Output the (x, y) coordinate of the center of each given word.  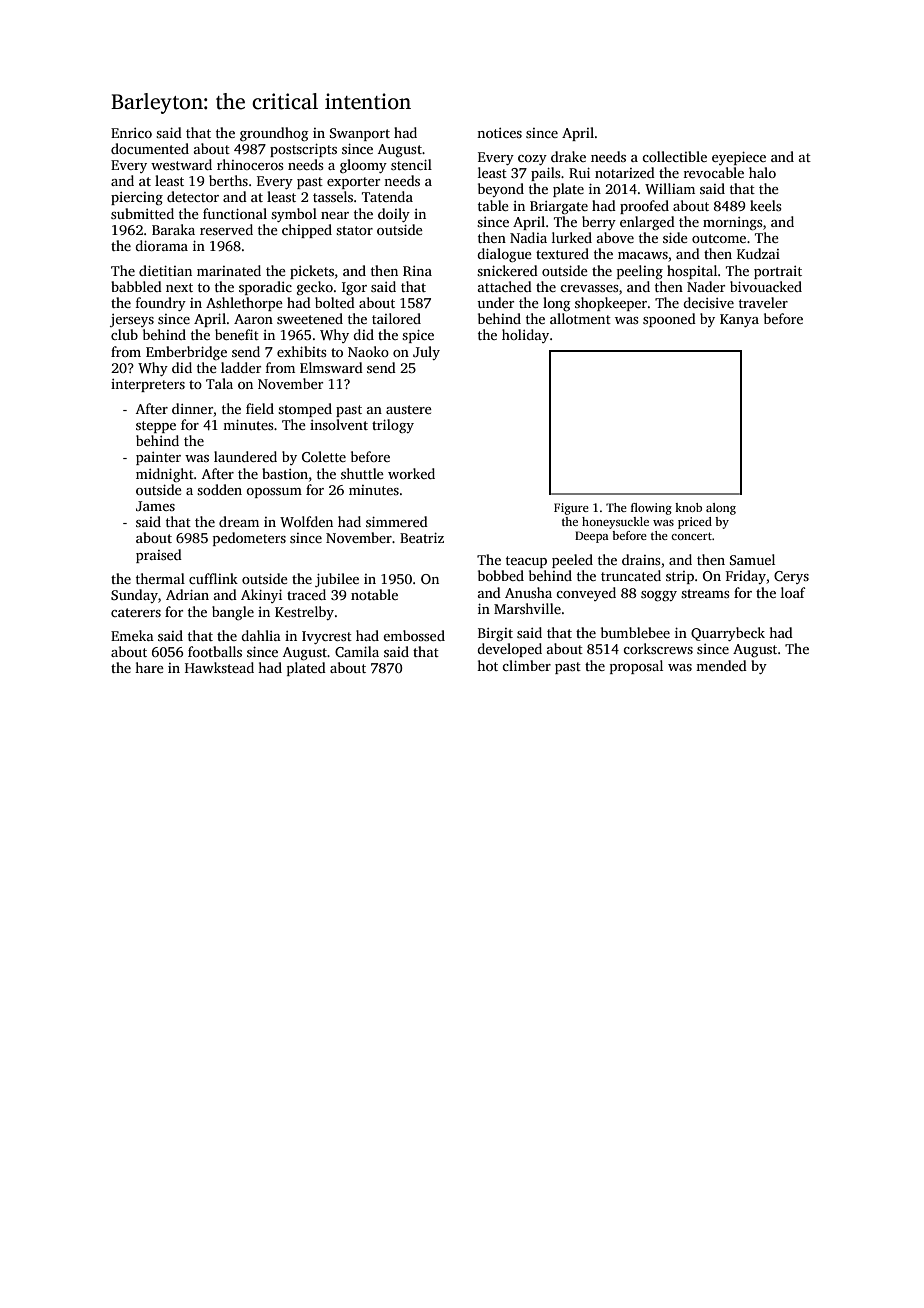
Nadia (528, 237)
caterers (136, 612)
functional (235, 213)
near (335, 215)
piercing (137, 199)
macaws (643, 255)
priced (695, 523)
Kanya (739, 320)
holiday (525, 336)
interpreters (148, 385)
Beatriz (422, 538)
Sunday (134, 596)
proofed (644, 207)
